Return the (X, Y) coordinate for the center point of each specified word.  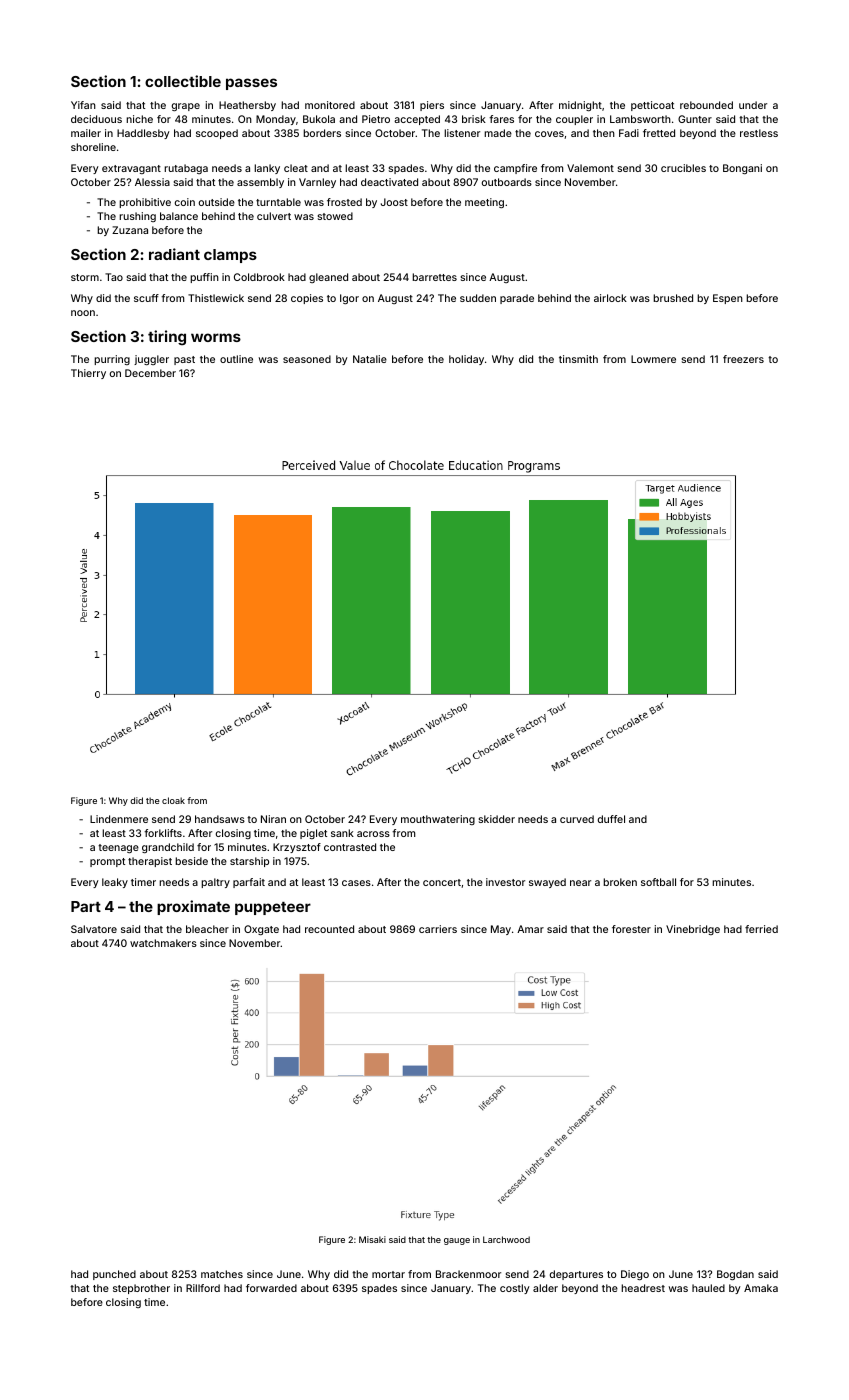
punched (114, 1275)
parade (517, 299)
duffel (611, 819)
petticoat (652, 106)
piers (432, 106)
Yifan (83, 105)
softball (658, 882)
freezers (743, 359)
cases (356, 883)
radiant (174, 254)
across (373, 834)
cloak (173, 800)
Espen (728, 299)
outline (236, 359)
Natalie (370, 359)
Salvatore (94, 929)
